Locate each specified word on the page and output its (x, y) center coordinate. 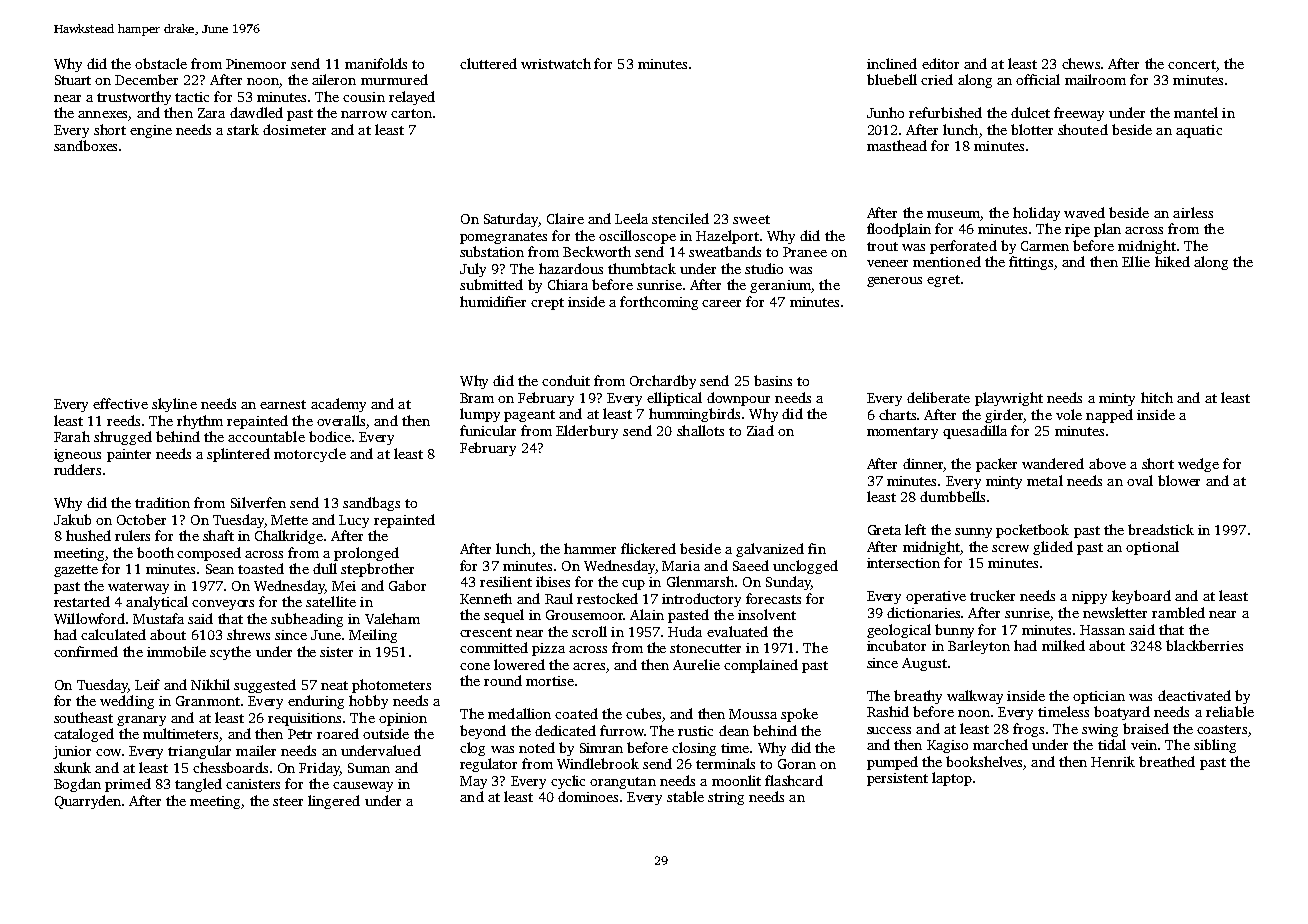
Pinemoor (256, 64)
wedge (1198, 465)
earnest (283, 404)
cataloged (84, 735)
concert (1192, 64)
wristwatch (556, 63)
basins (773, 380)
